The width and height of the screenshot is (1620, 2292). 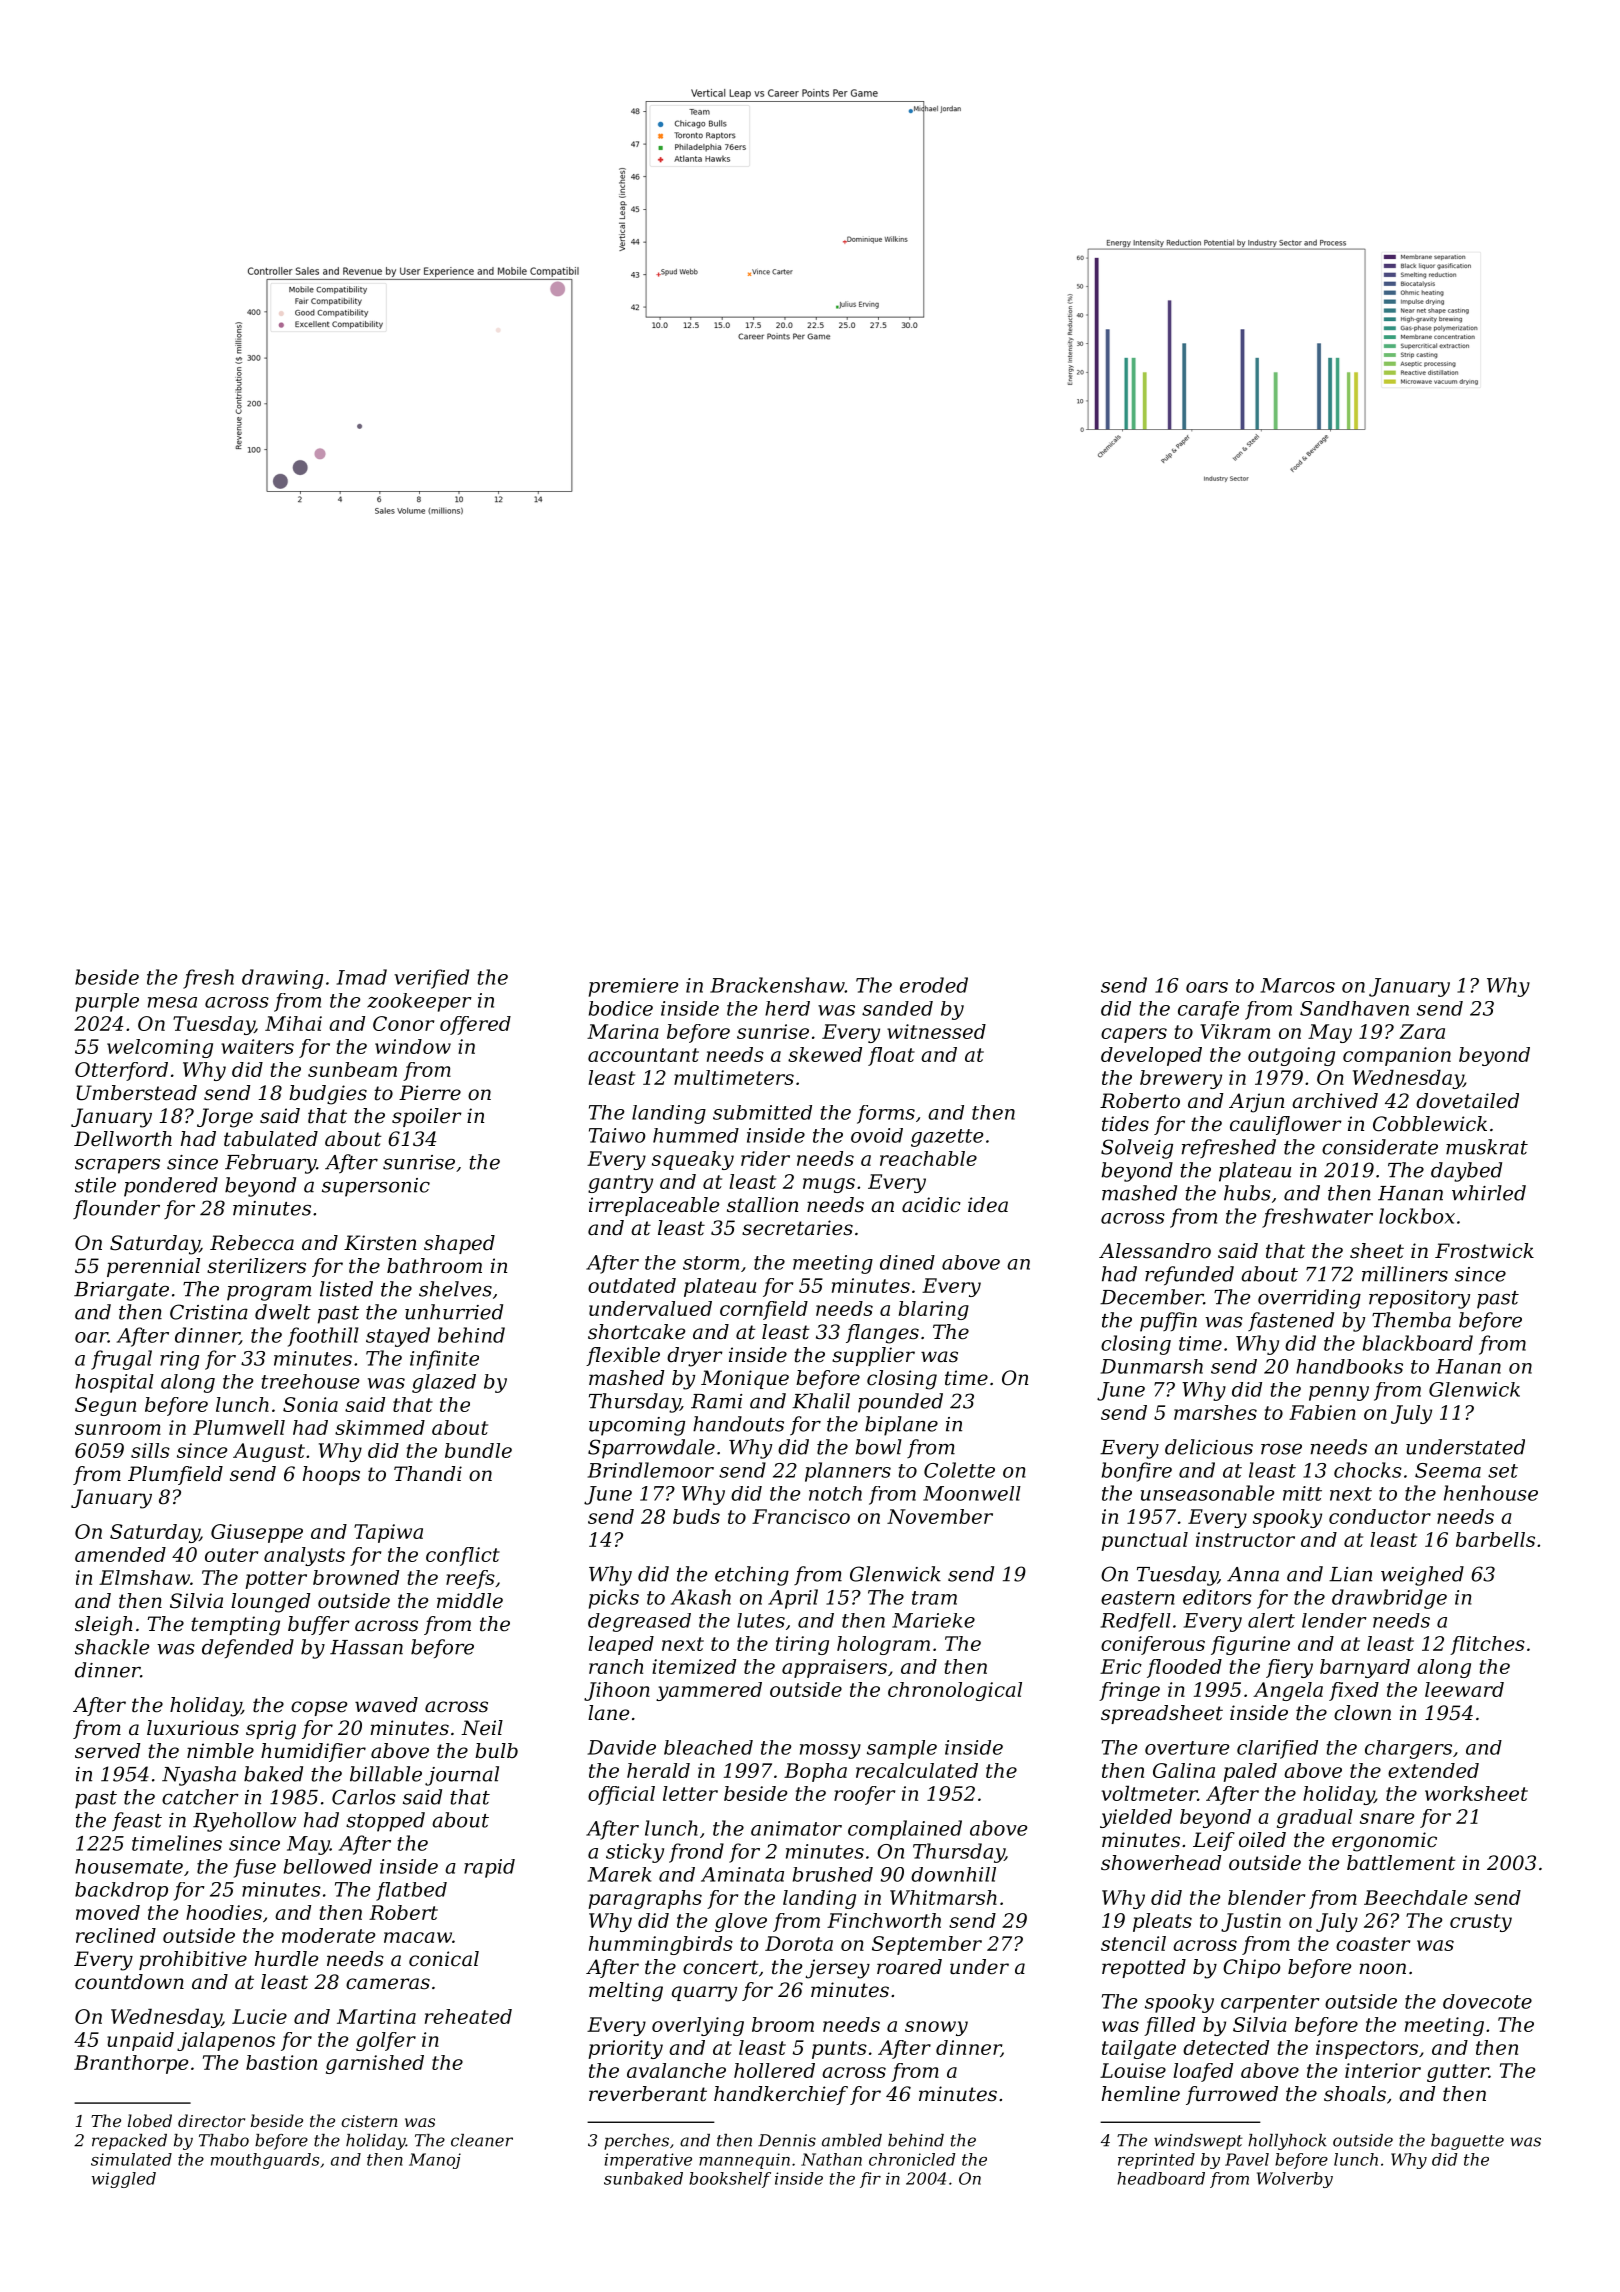 What do you see at coordinates (730, 2180) in the screenshot?
I see `bookshelf` at bounding box center [730, 2180].
